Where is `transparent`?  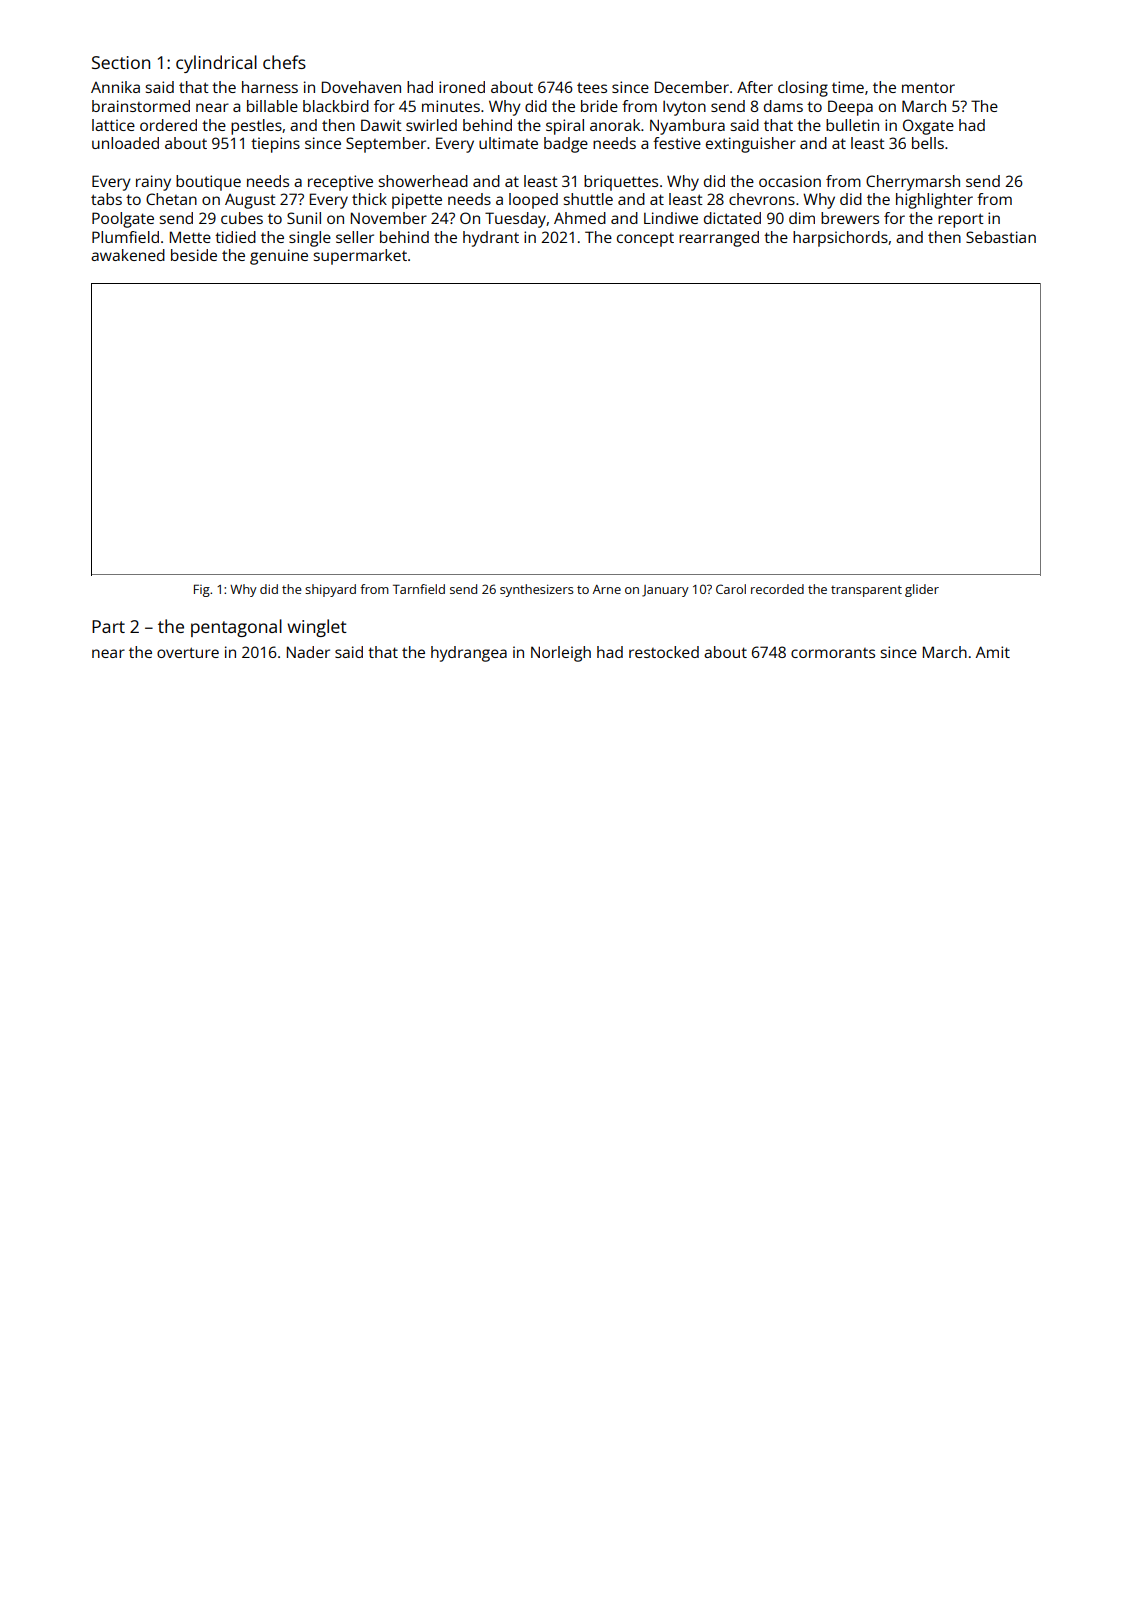
transparent is located at coordinates (866, 591).
